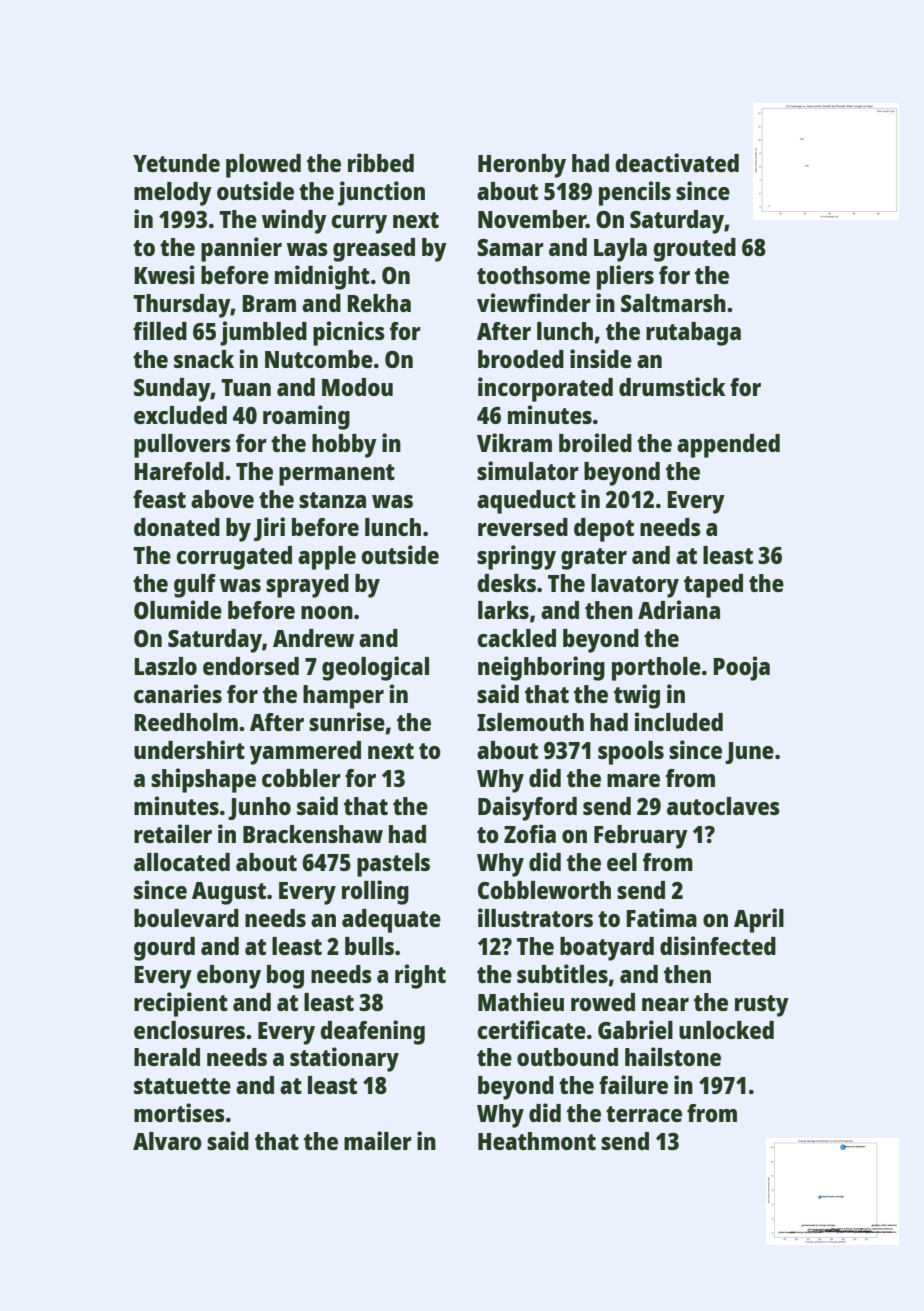  What do you see at coordinates (182, 446) in the screenshot?
I see `pullovers` at bounding box center [182, 446].
